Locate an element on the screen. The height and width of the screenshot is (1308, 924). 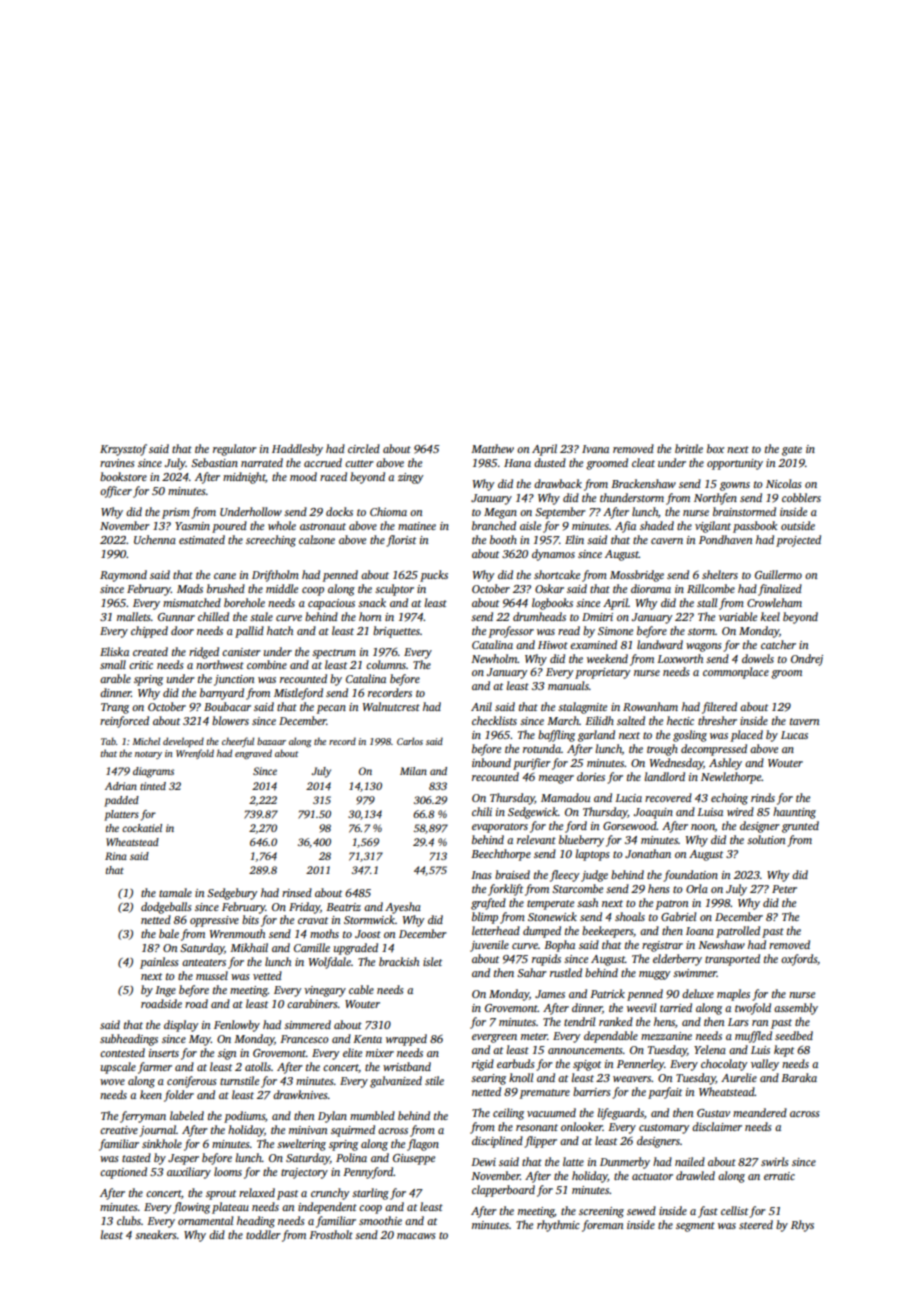
whole is located at coordinates (282, 525).
